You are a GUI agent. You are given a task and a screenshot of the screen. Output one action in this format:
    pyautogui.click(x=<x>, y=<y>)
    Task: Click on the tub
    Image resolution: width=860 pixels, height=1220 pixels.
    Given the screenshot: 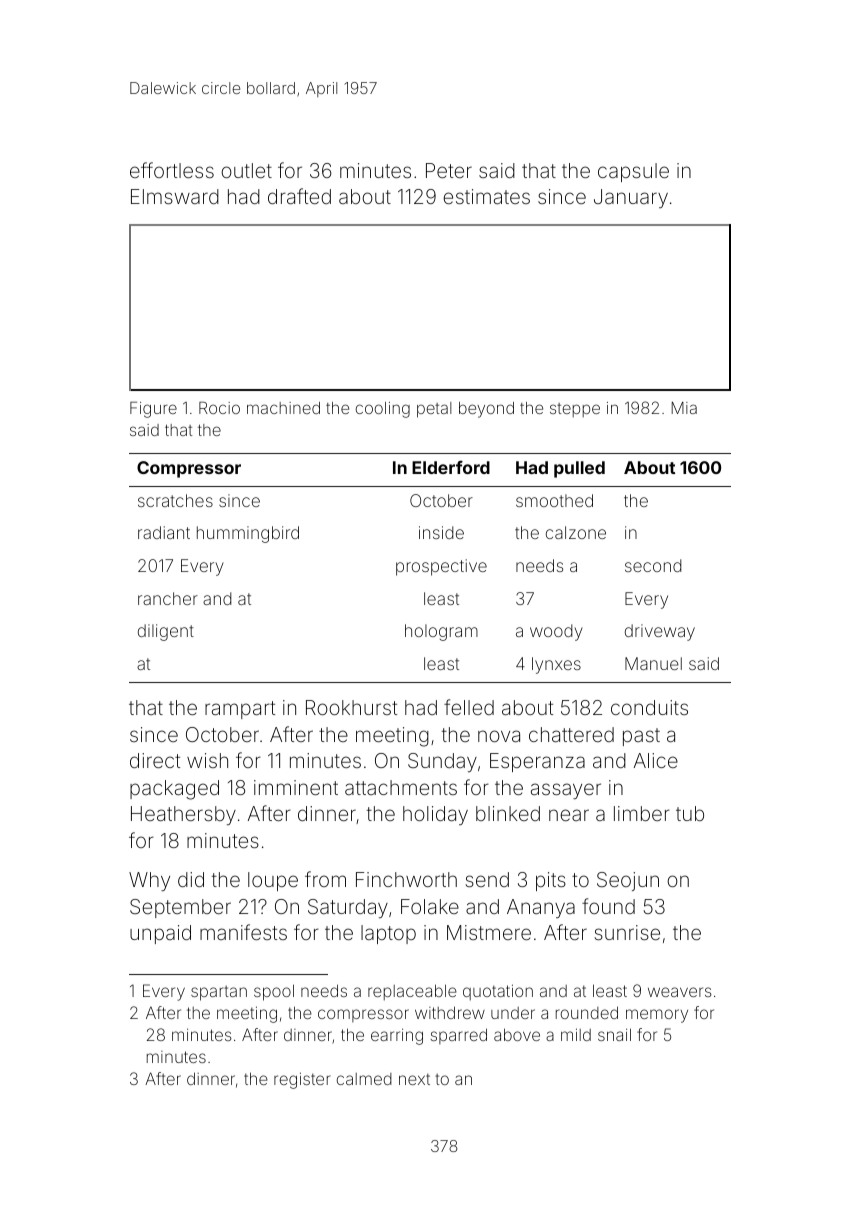 What is the action you would take?
    pyautogui.click(x=690, y=813)
